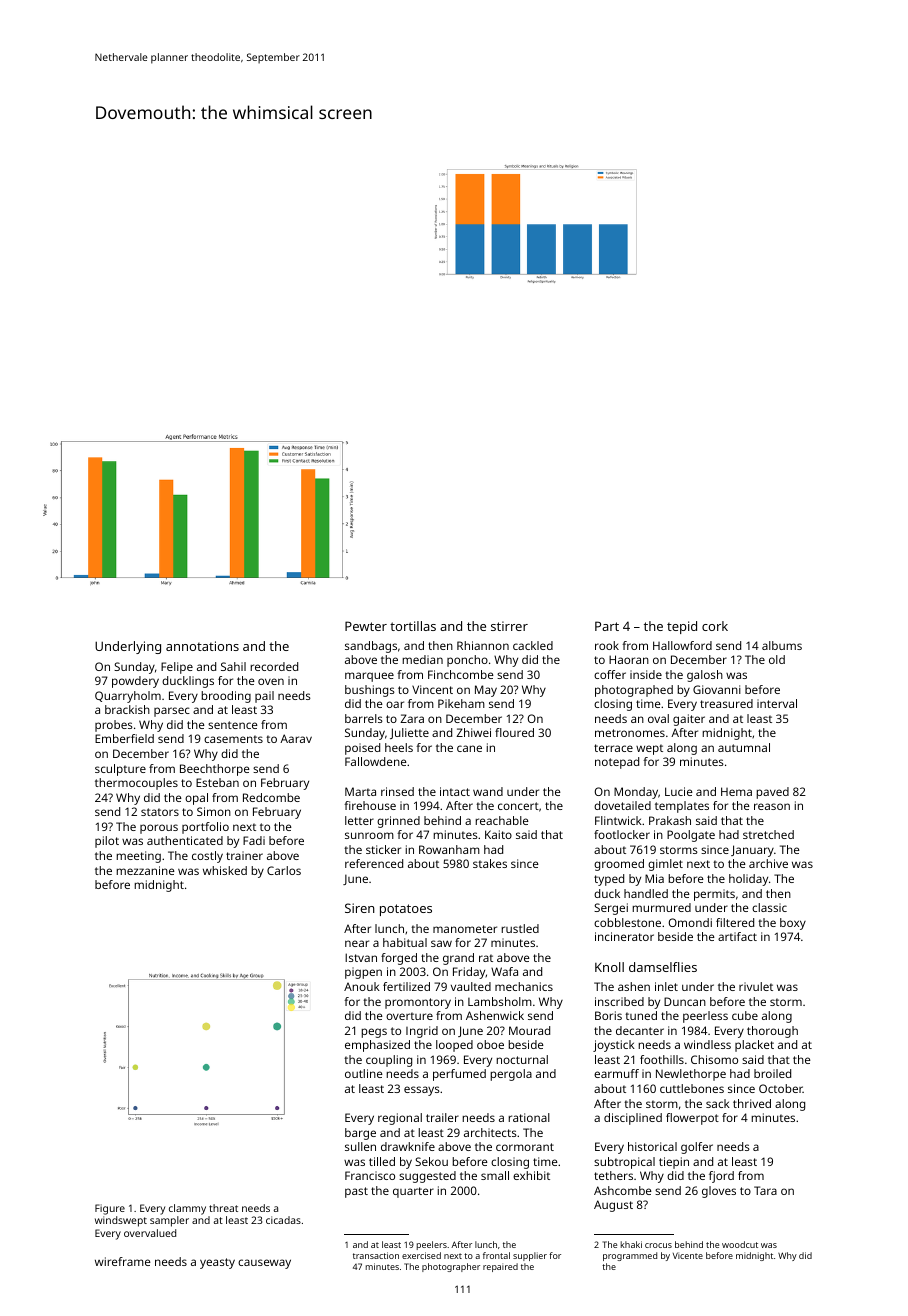 The image size is (908, 1316). Describe the element at coordinates (529, 1030) in the screenshot. I see `Mourad` at that location.
